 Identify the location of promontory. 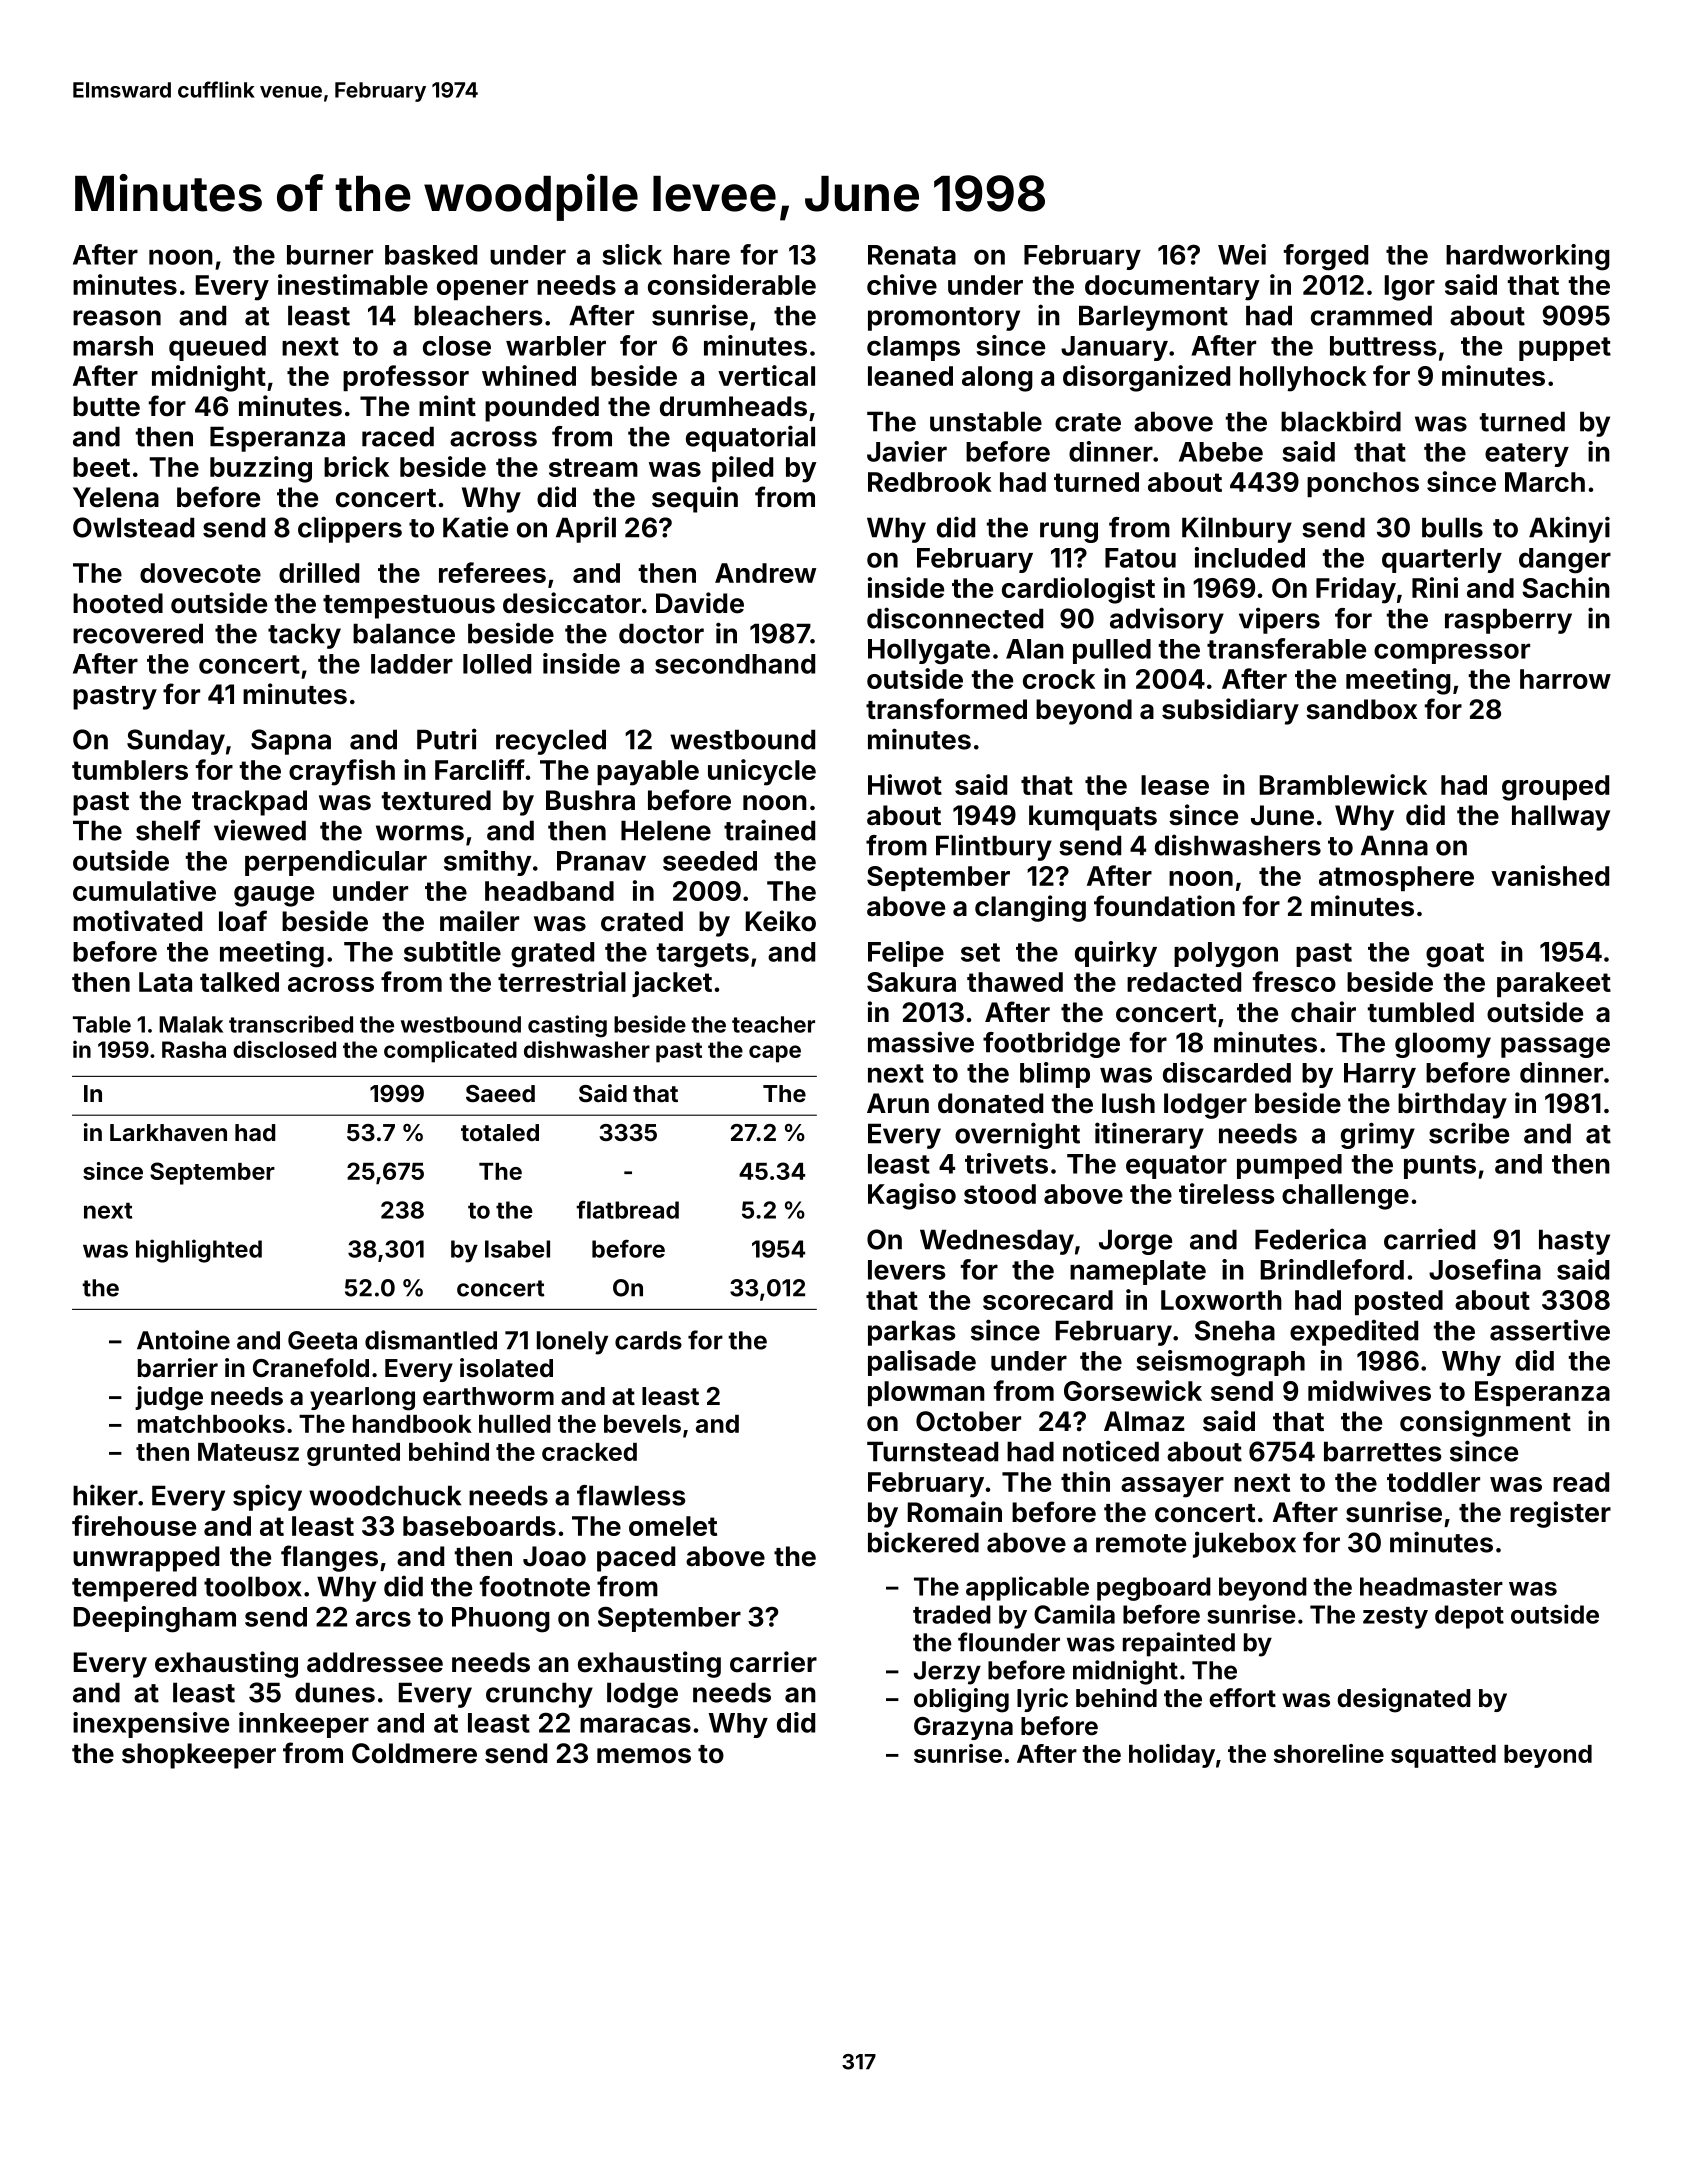
(944, 319).
